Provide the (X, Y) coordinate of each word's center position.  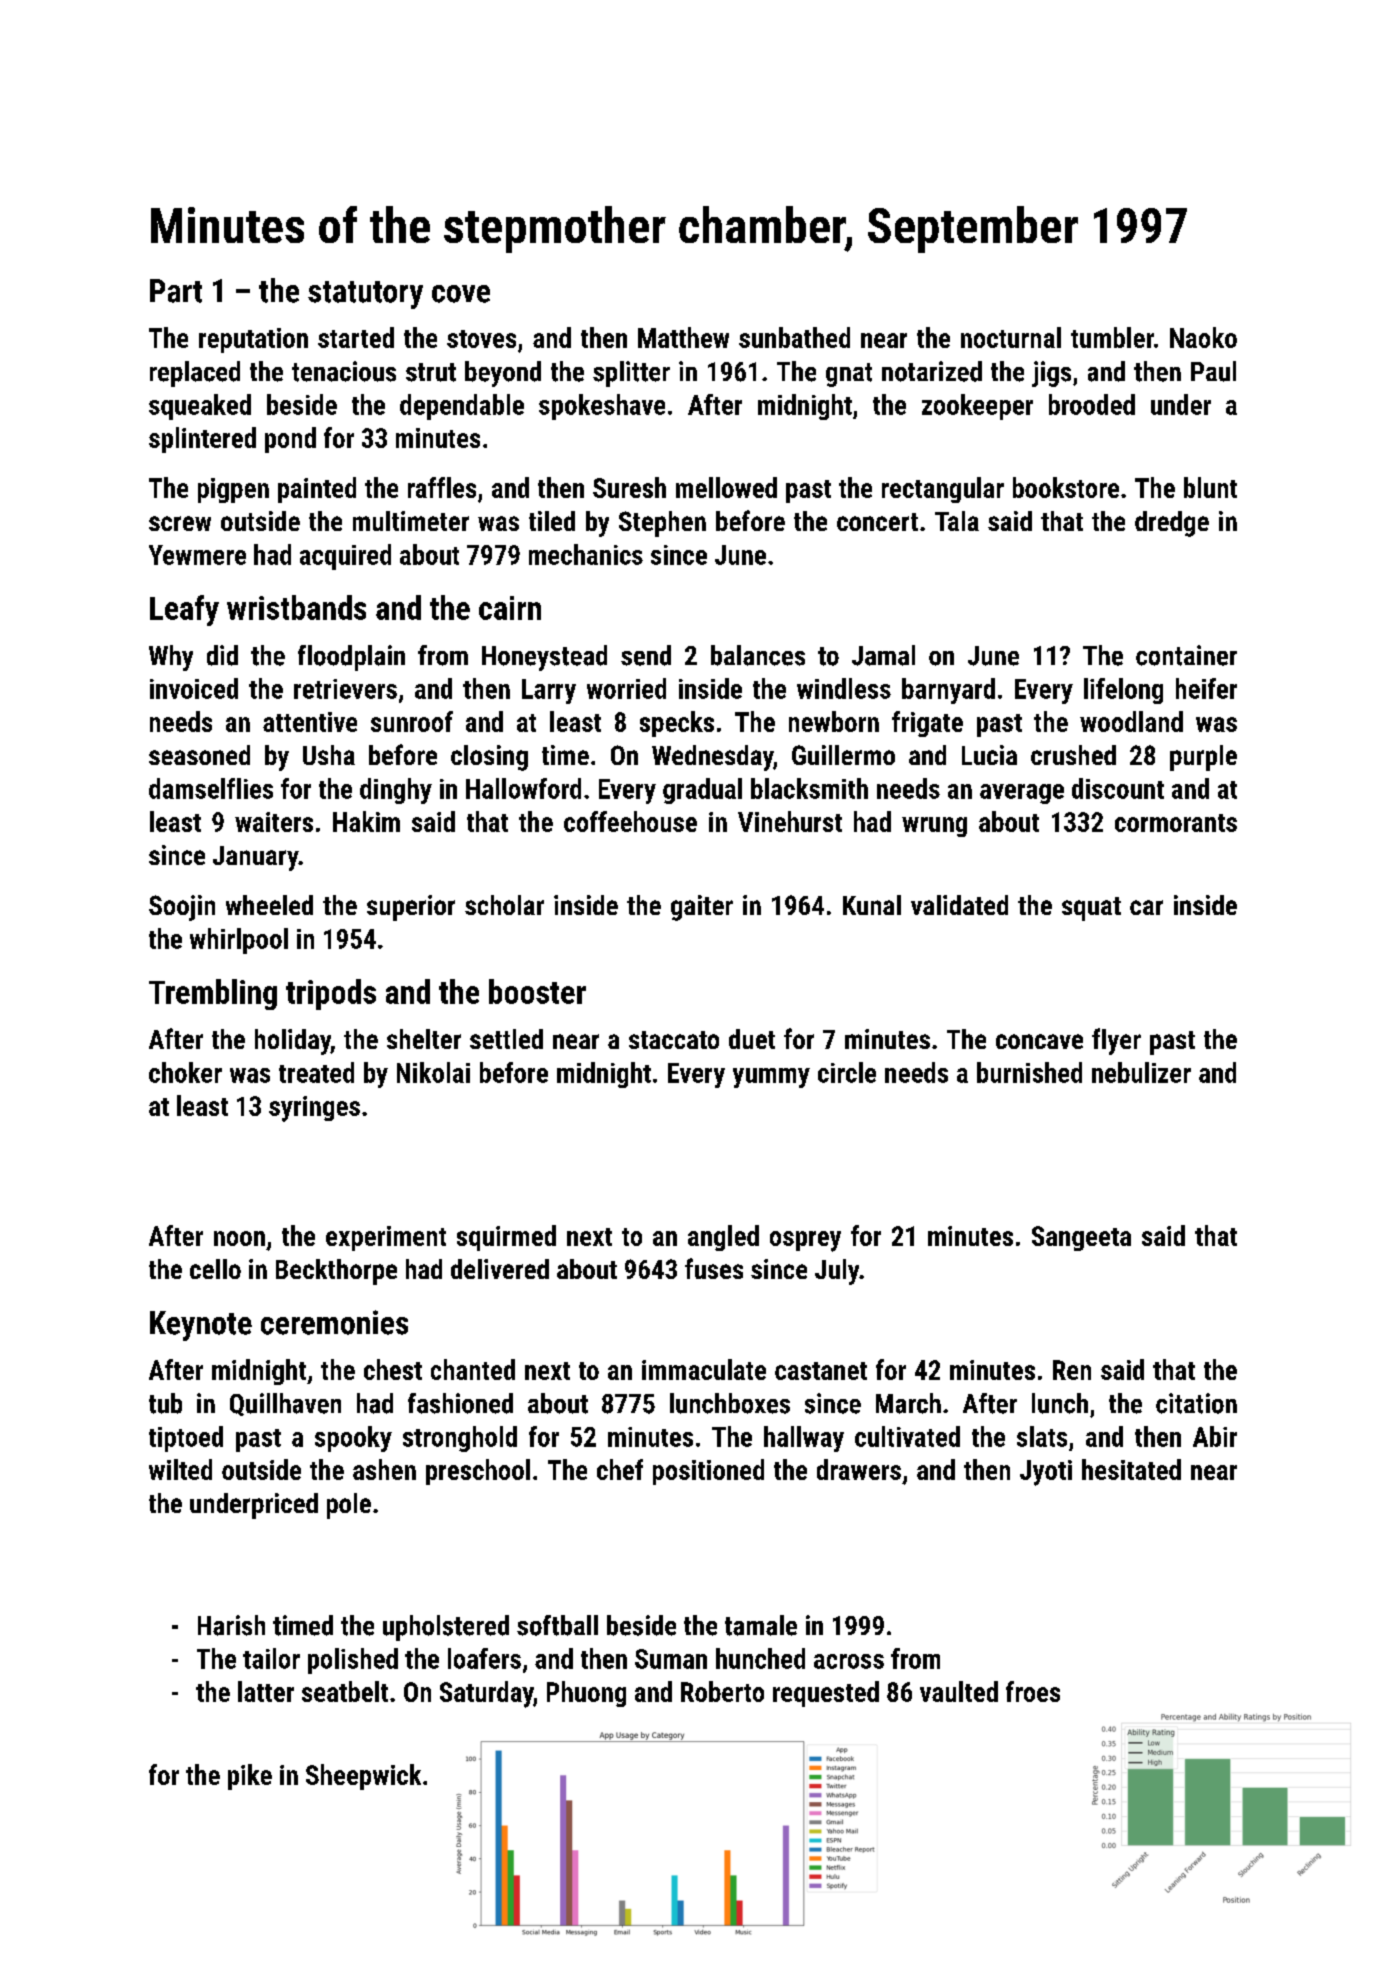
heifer (1206, 688)
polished (353, 1661)
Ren (1072, 1370)
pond (290, 440)
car (1146, 907)
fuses (714, 1268)
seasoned (199, 755)
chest (393, 1369)
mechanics (586, 554)
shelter (424, 1039)
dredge (1172, 524)
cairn (510, 608)
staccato (674, 1040)
